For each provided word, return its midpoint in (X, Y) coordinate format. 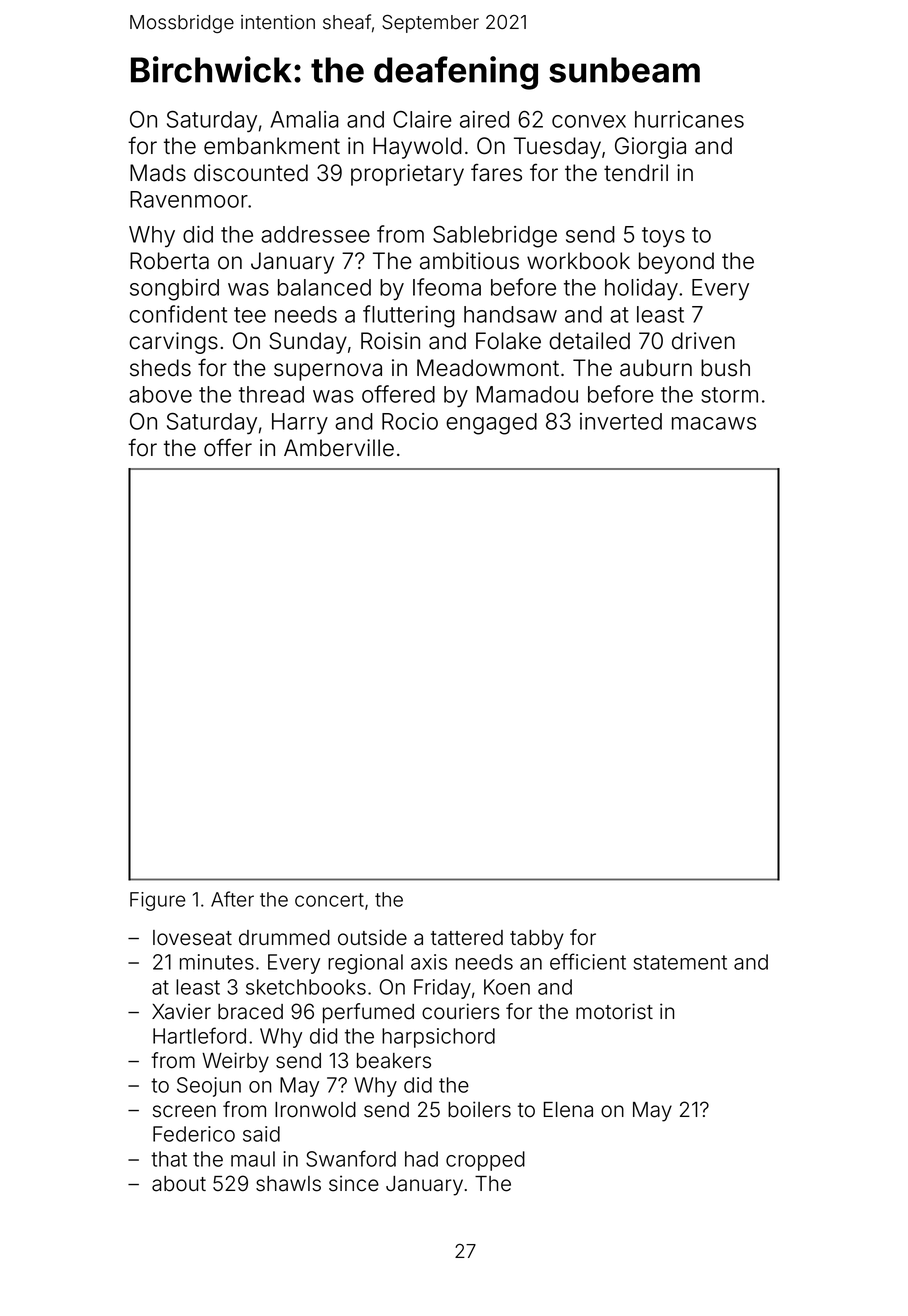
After (232, 899)
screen (184, 1111)
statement (680, 962)
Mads (158, 173)
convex (589, 121)
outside (372, 937)
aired (484, 119)
